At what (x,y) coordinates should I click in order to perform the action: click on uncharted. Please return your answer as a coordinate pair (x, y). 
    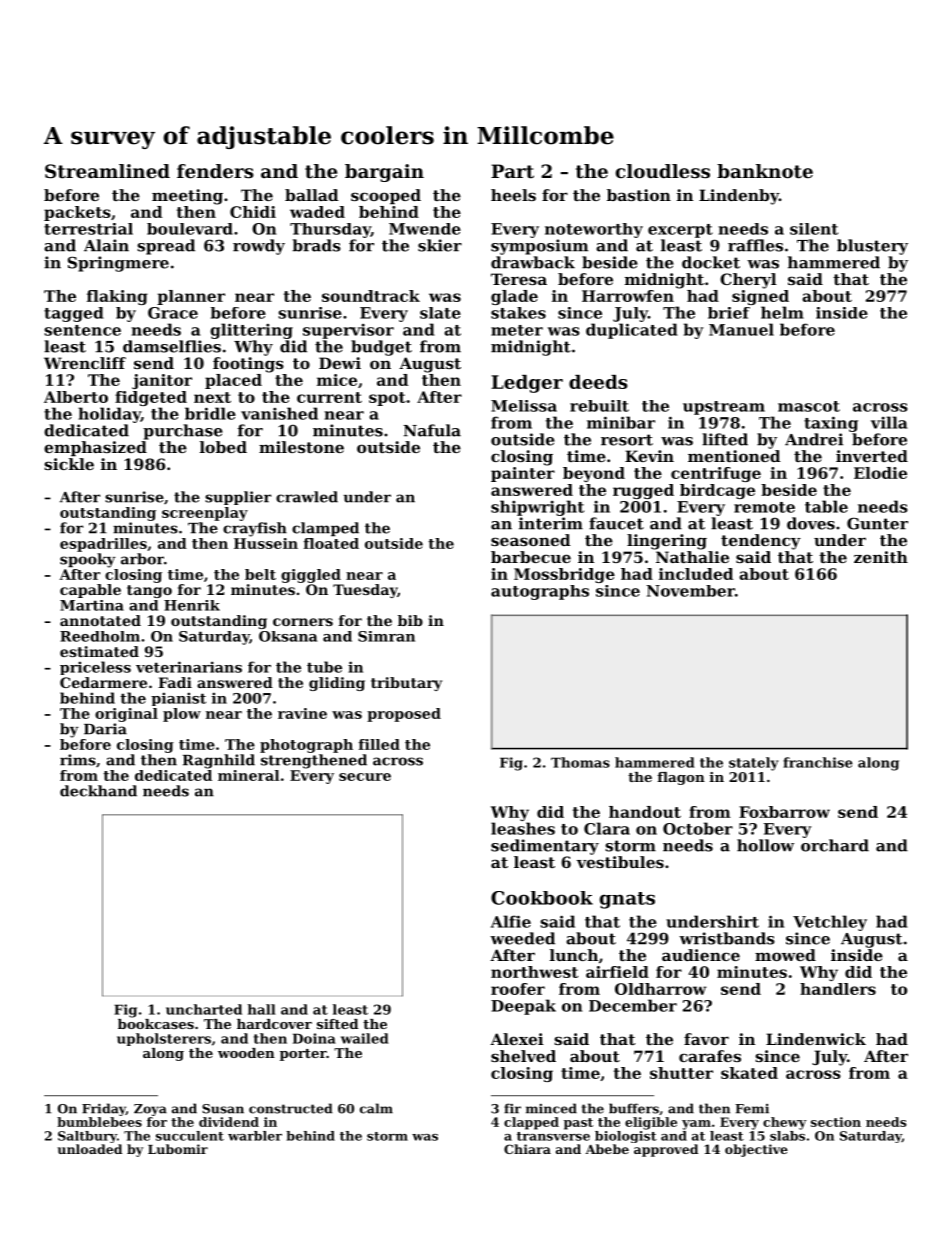
    Looking at the image, I should click on (204, 1009).
